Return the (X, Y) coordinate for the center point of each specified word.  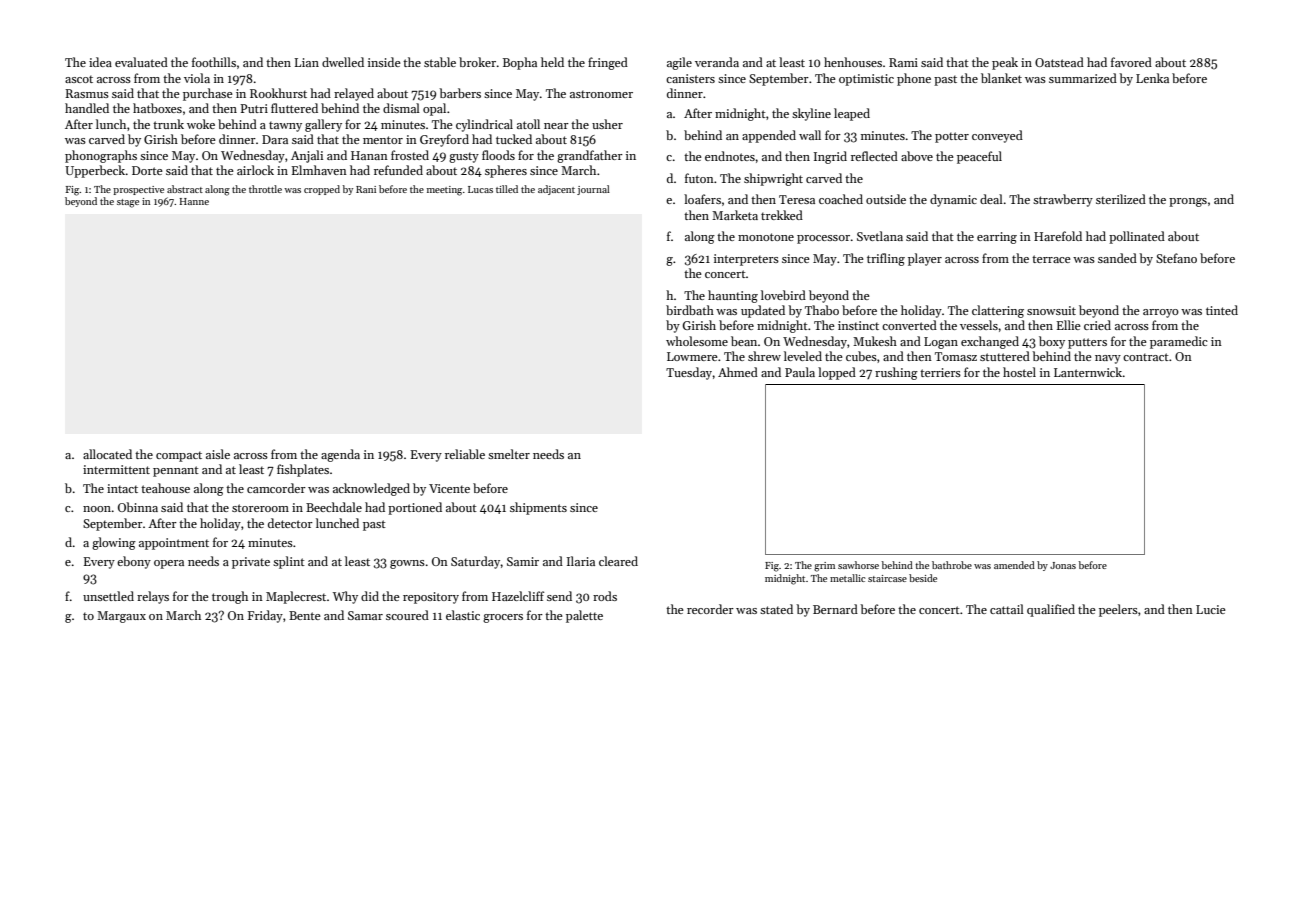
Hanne (194, 201)
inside (384, 62)
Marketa (735, 215)
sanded (1117, 258)
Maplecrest (296, 597)
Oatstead (1059, 62)
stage (128, 203)
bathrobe (952, 565)
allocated (107, 454)
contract (1146, 357)
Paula (800, 372)
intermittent (116, 469)
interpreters (746, 260)
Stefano (1176, 258)
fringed (608, 63)
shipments (538, 508)
